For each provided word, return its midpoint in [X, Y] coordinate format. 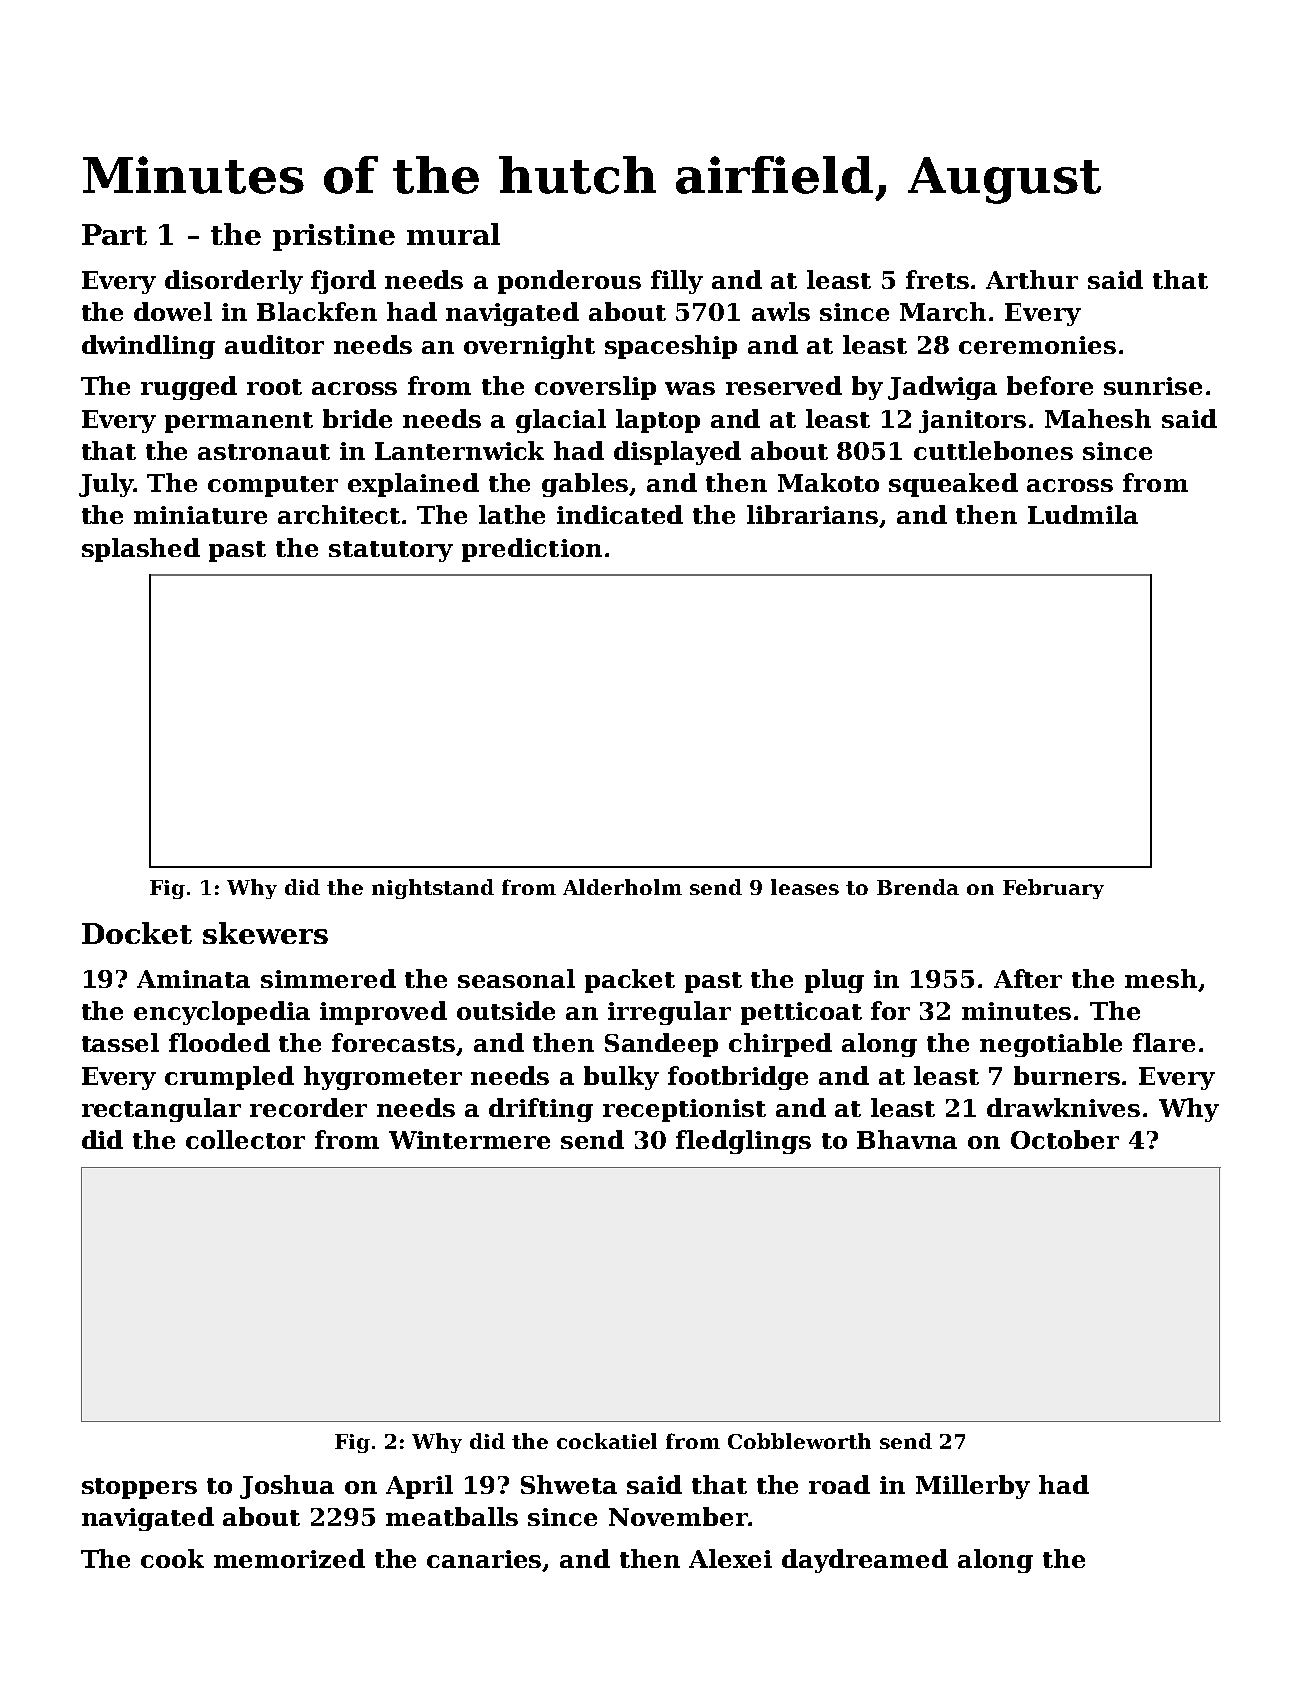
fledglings [743, 1142]
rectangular [161, 1110]
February [1053, 889]
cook [172, 1558]
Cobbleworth [799, 1441]
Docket [137, 933]
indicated [620, 514]
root [274, 387]
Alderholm [622, 887]
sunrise [1153, 386]
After [1028, 978]
